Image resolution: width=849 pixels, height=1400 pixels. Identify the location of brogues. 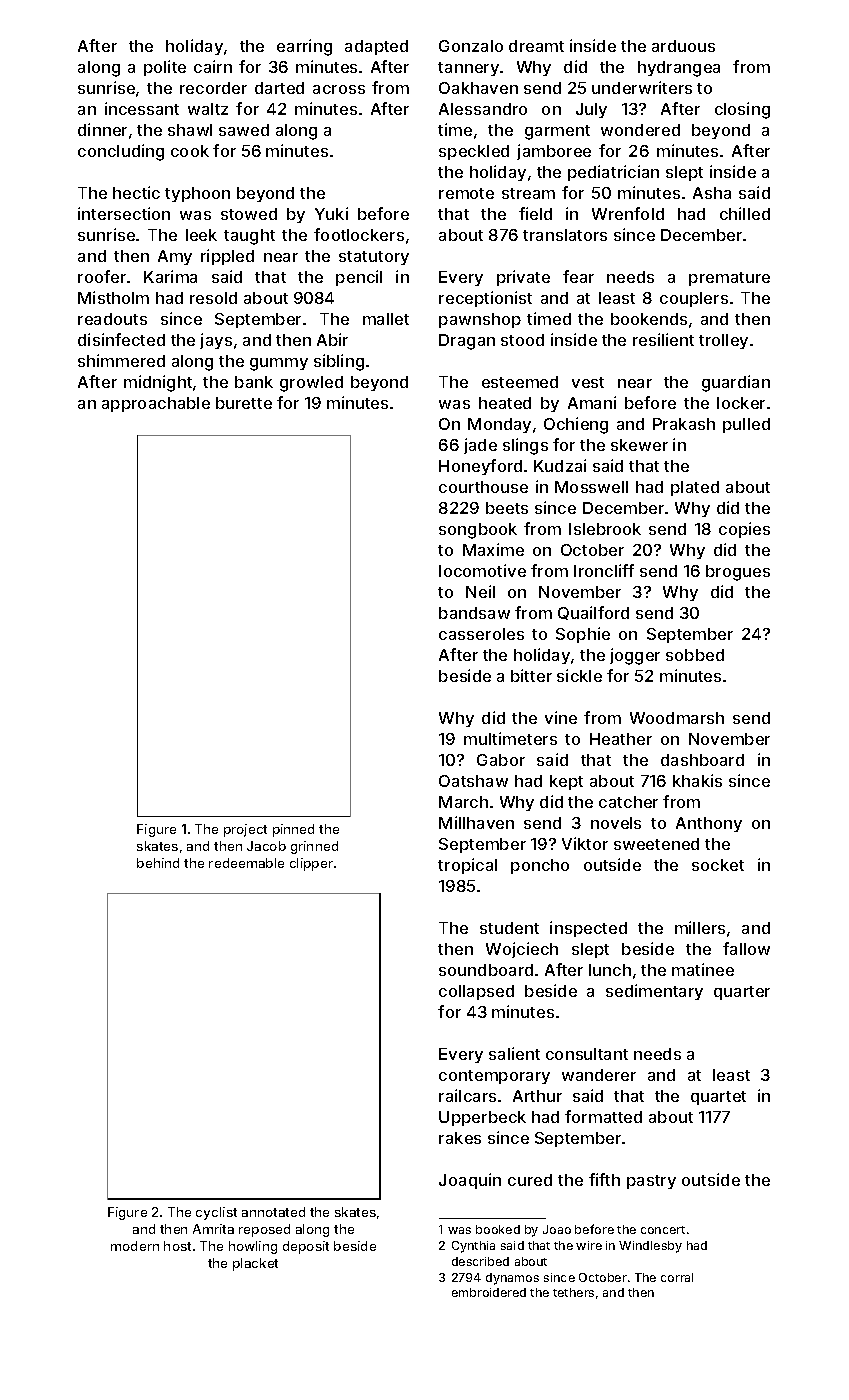
(738, 573).
